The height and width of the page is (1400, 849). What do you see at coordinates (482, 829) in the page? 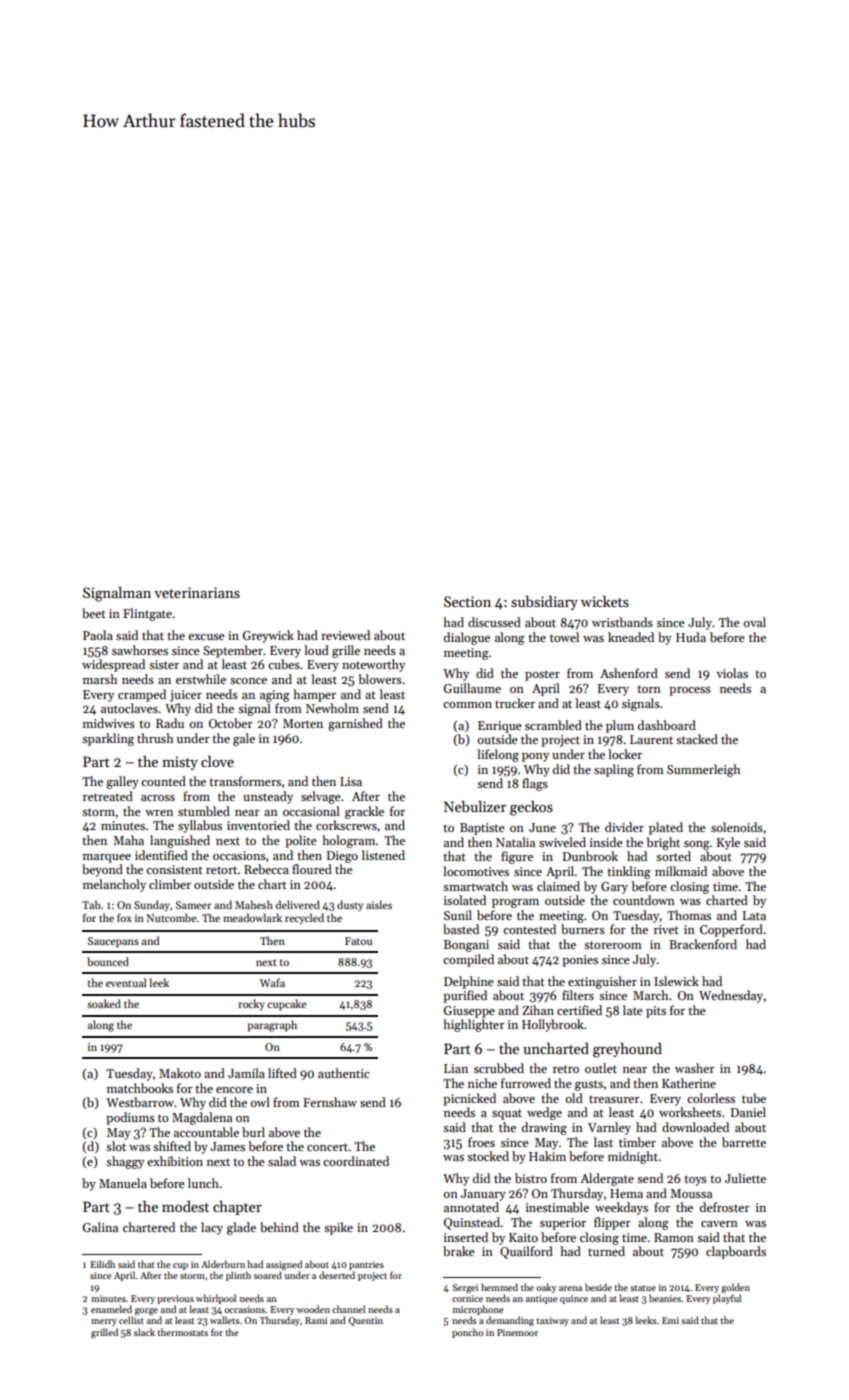
I see `Baptiste` at bounding box center [482, 829].
